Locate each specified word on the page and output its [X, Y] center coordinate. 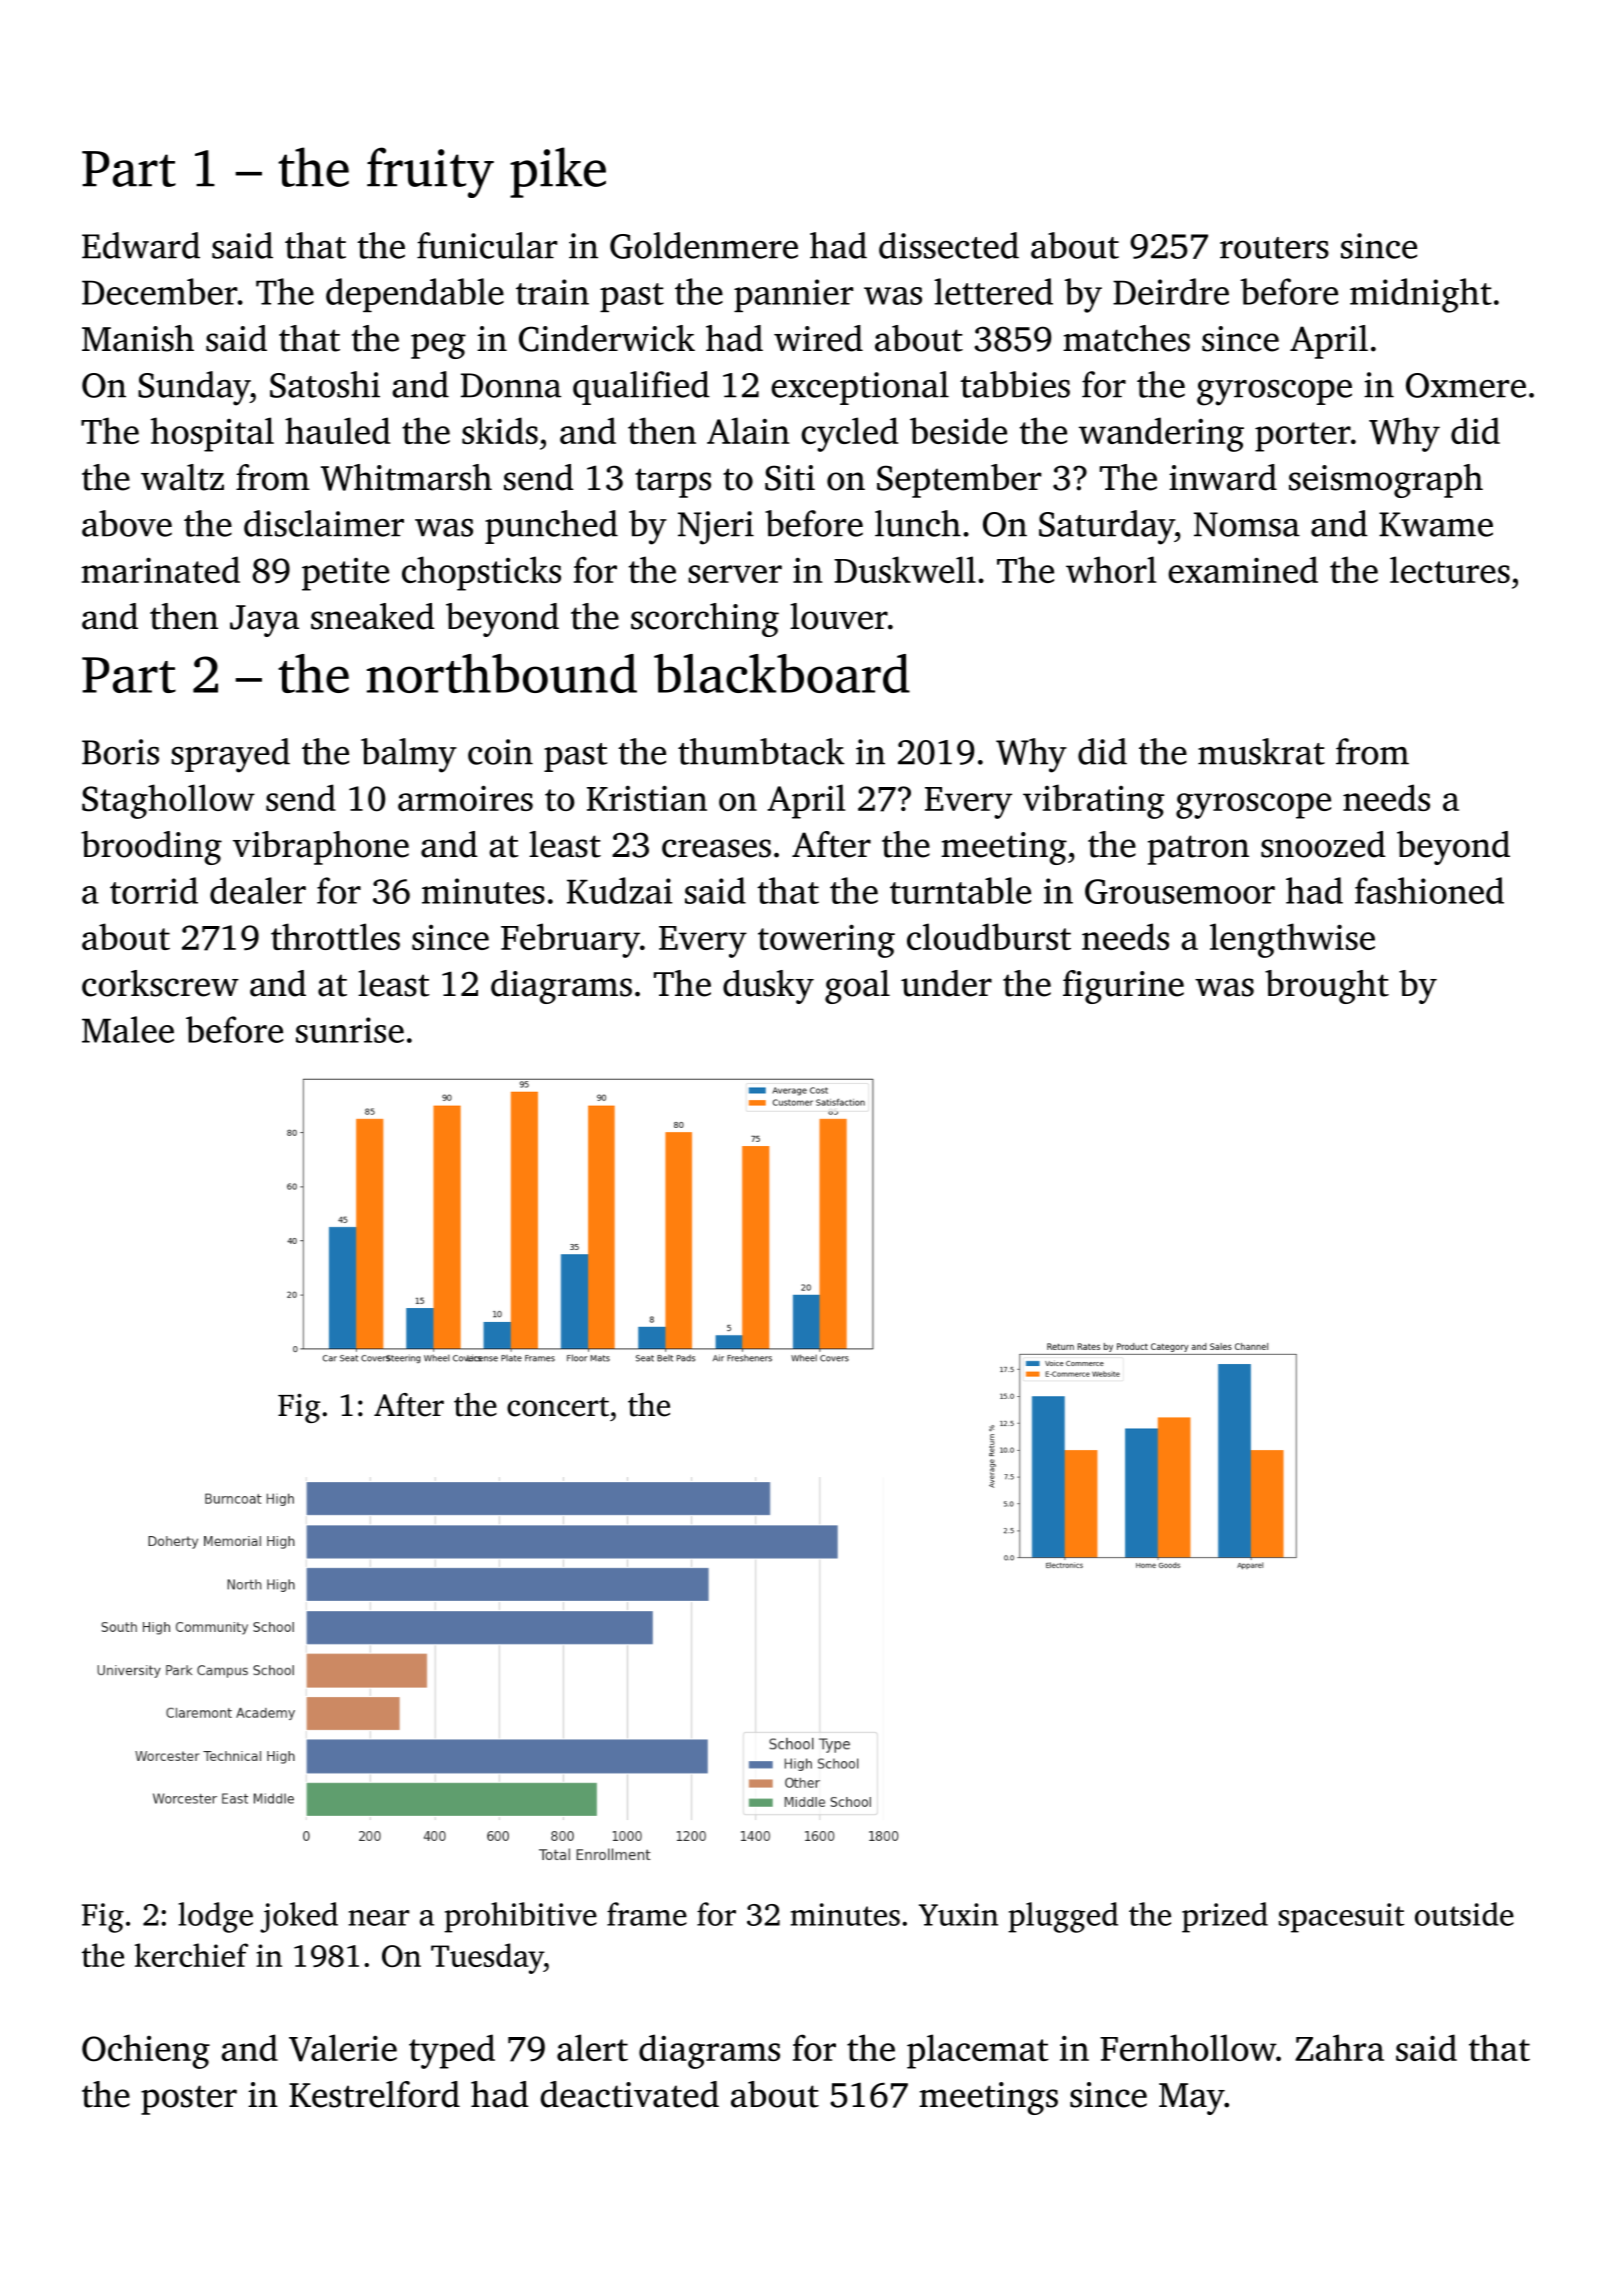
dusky [768, 987]
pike [558, 172]
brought [1327, 987]
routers [1274, 248]
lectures [1450, 569]
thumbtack [761, 751]
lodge [215, 1917]
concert [558, 1407]
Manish [138, 338]
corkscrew [160, 983]
